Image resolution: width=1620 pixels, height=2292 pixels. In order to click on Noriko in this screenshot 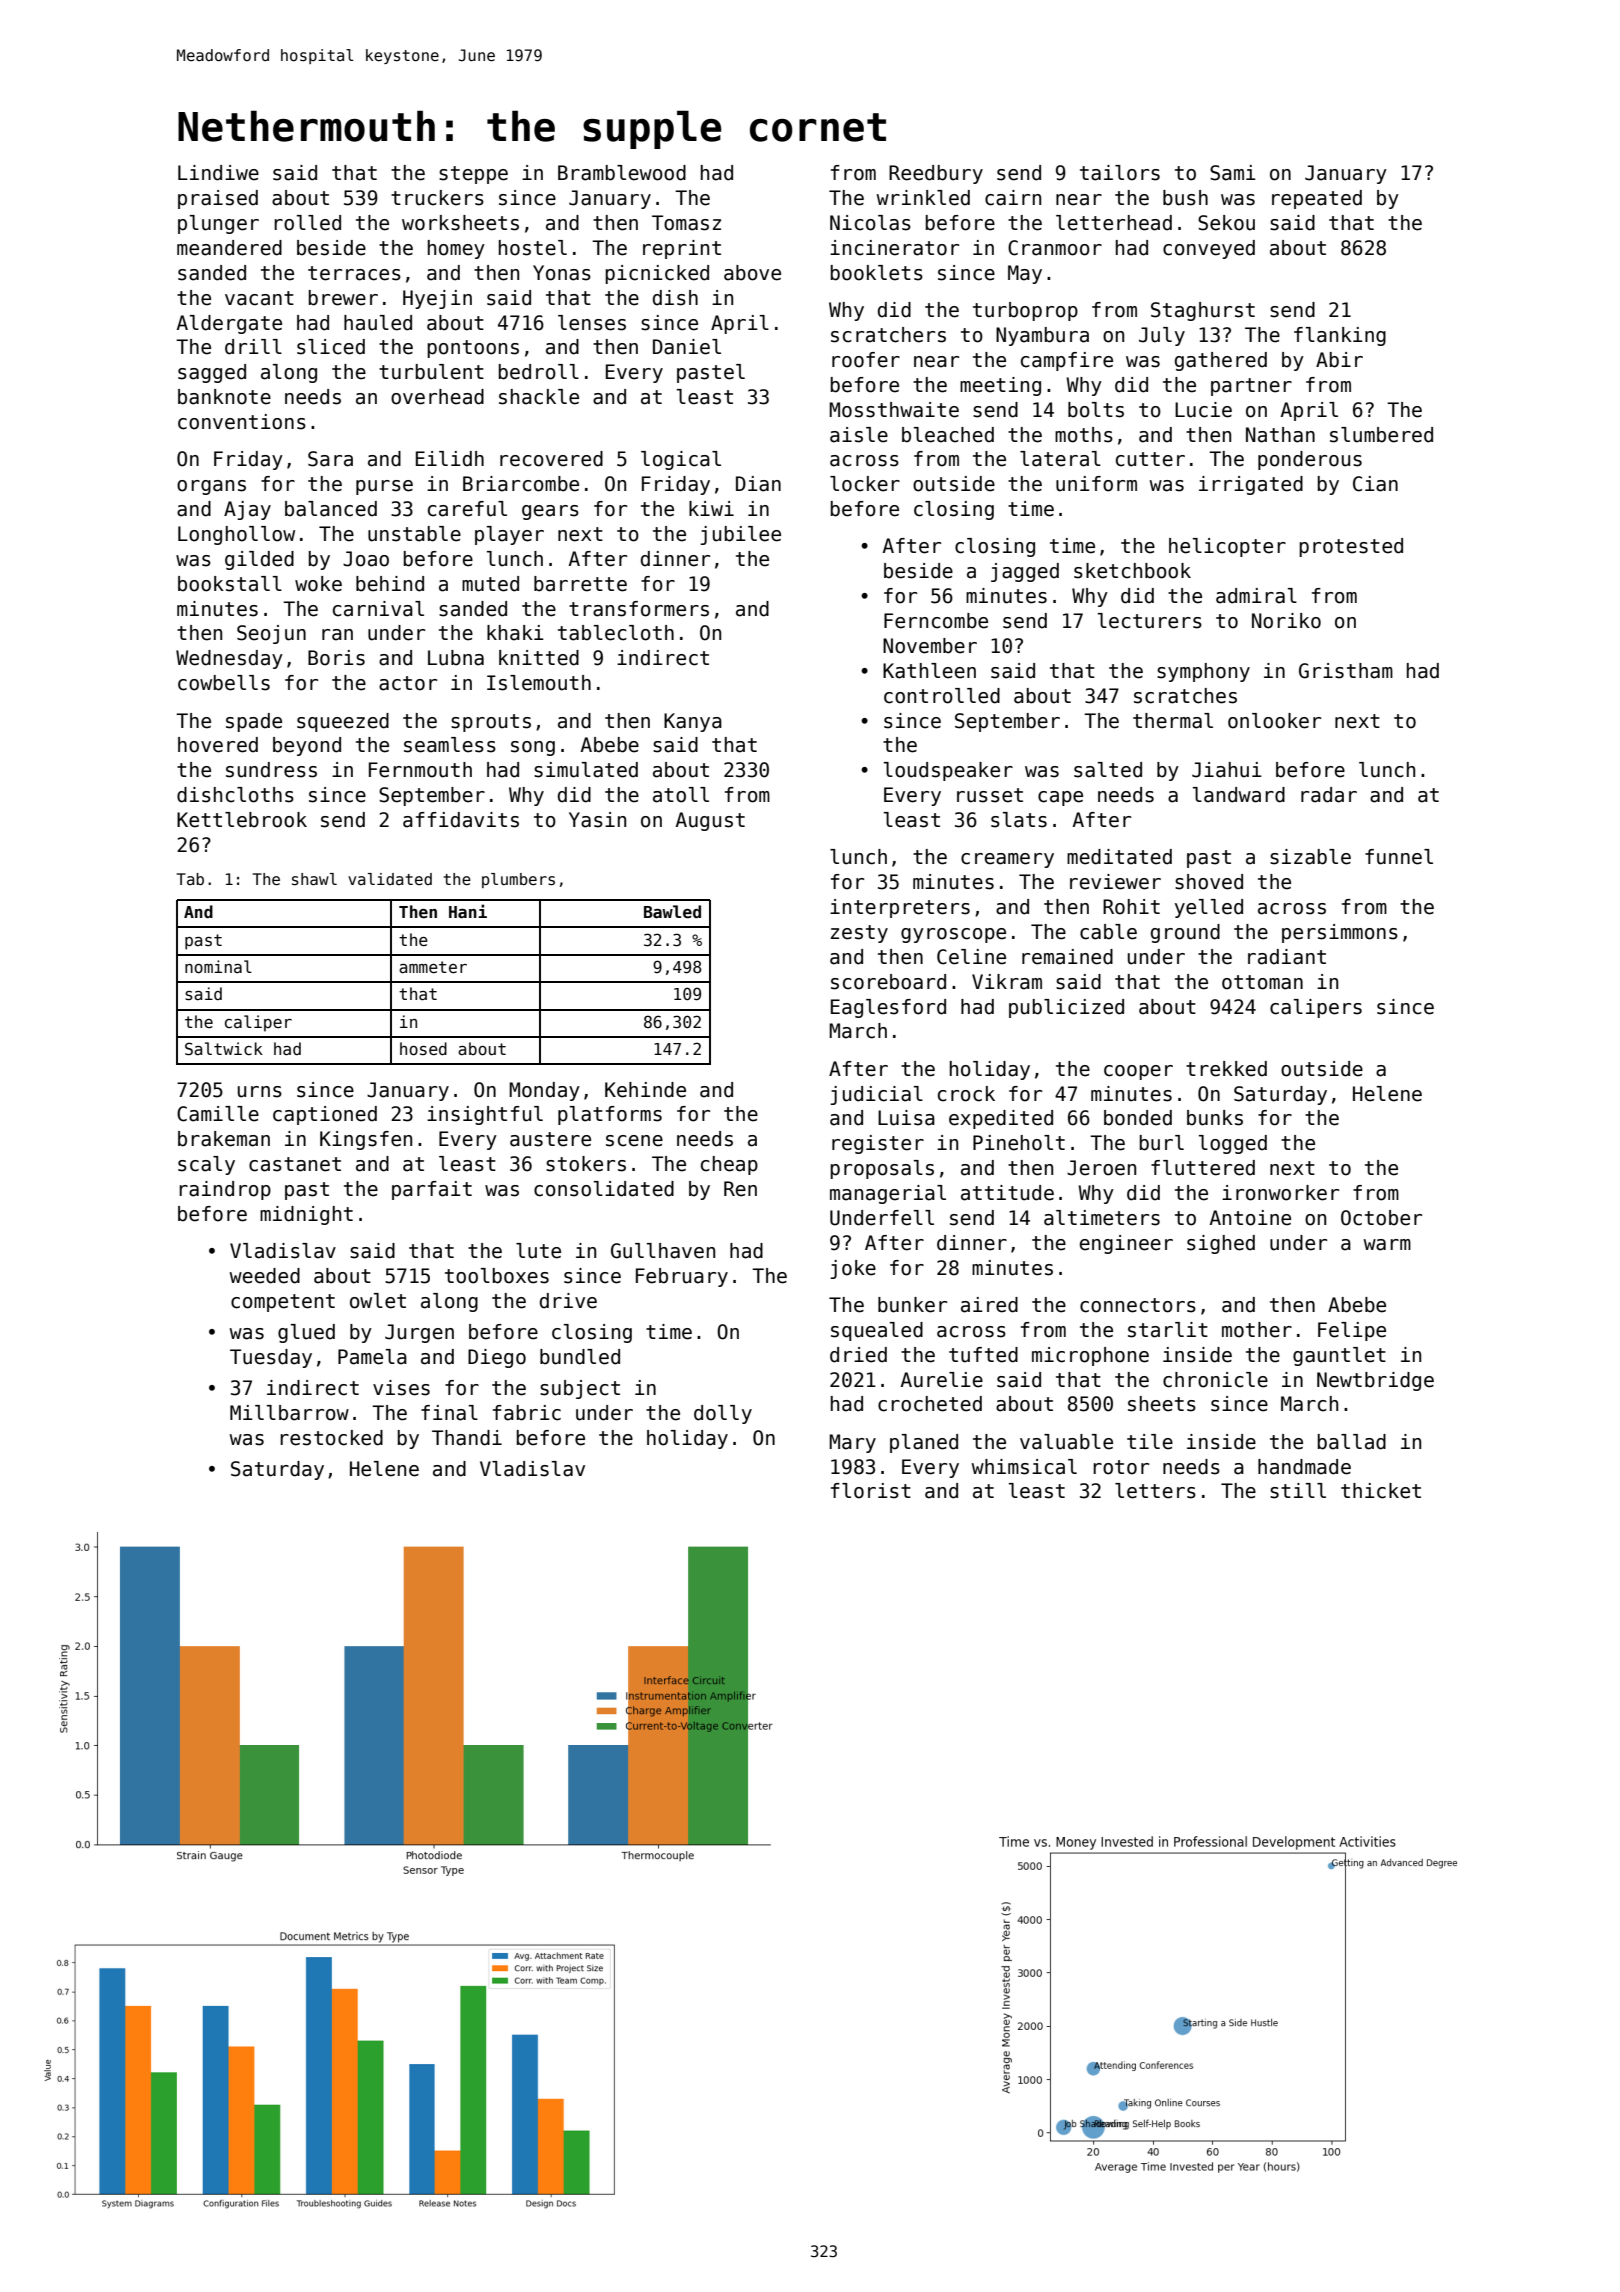, I will do `click(1286, 621)`.
